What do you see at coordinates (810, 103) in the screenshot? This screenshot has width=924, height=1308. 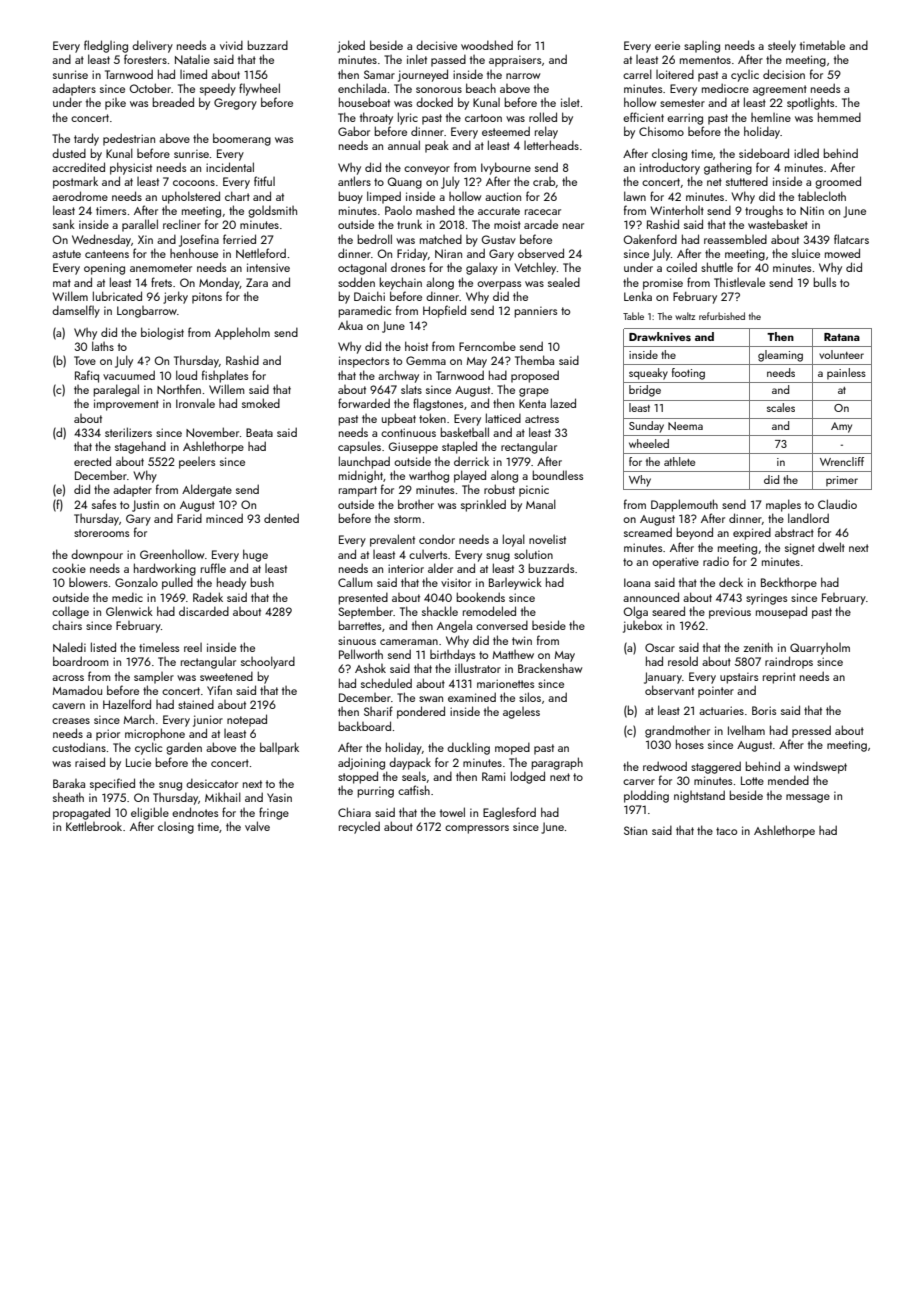 I see `spotlights` at bounding box center [810, 103].
